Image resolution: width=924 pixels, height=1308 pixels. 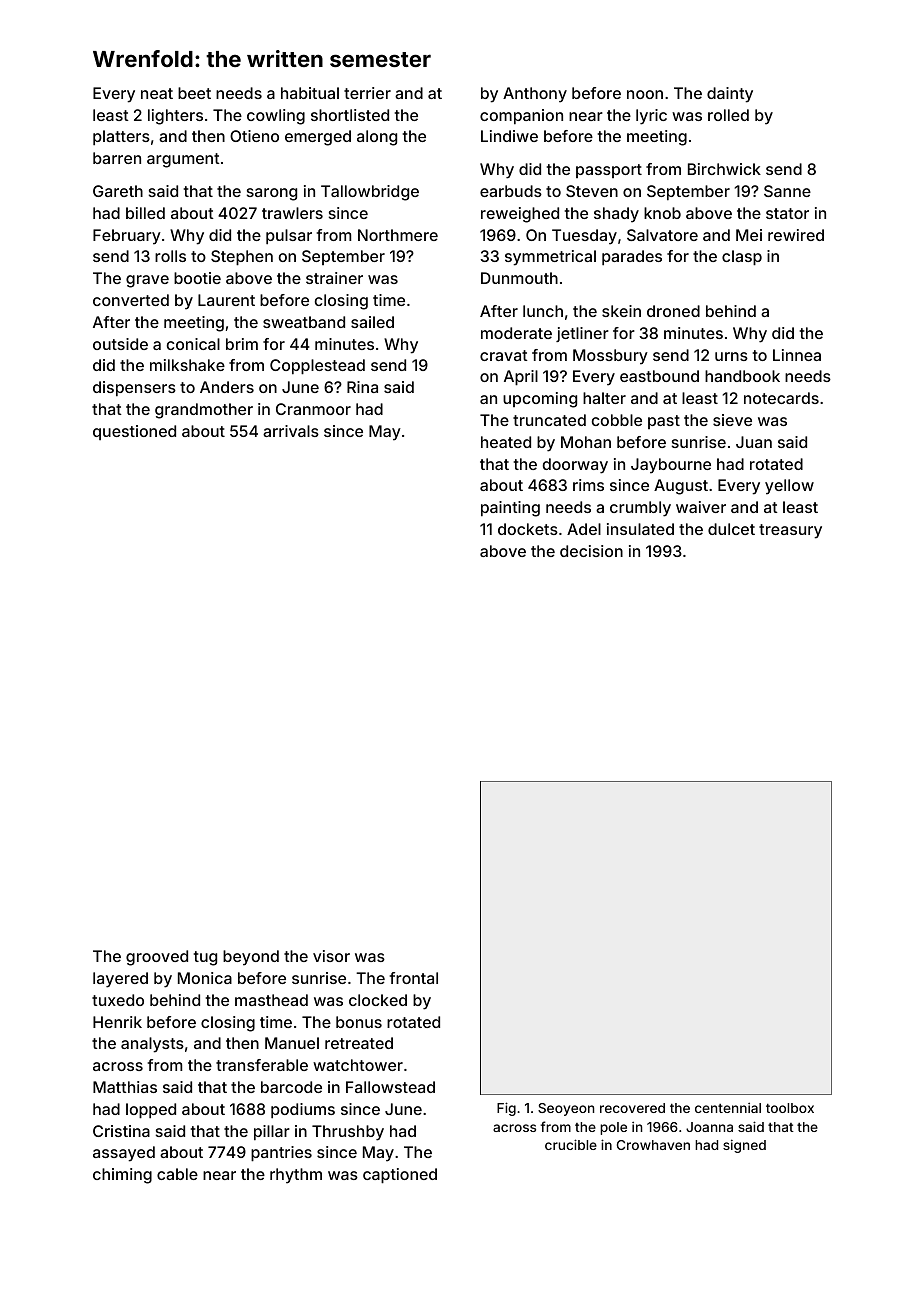 What do you see at coordinates (310, 93) in the document?
I see `habitual` at bounding box center [310, 93].
